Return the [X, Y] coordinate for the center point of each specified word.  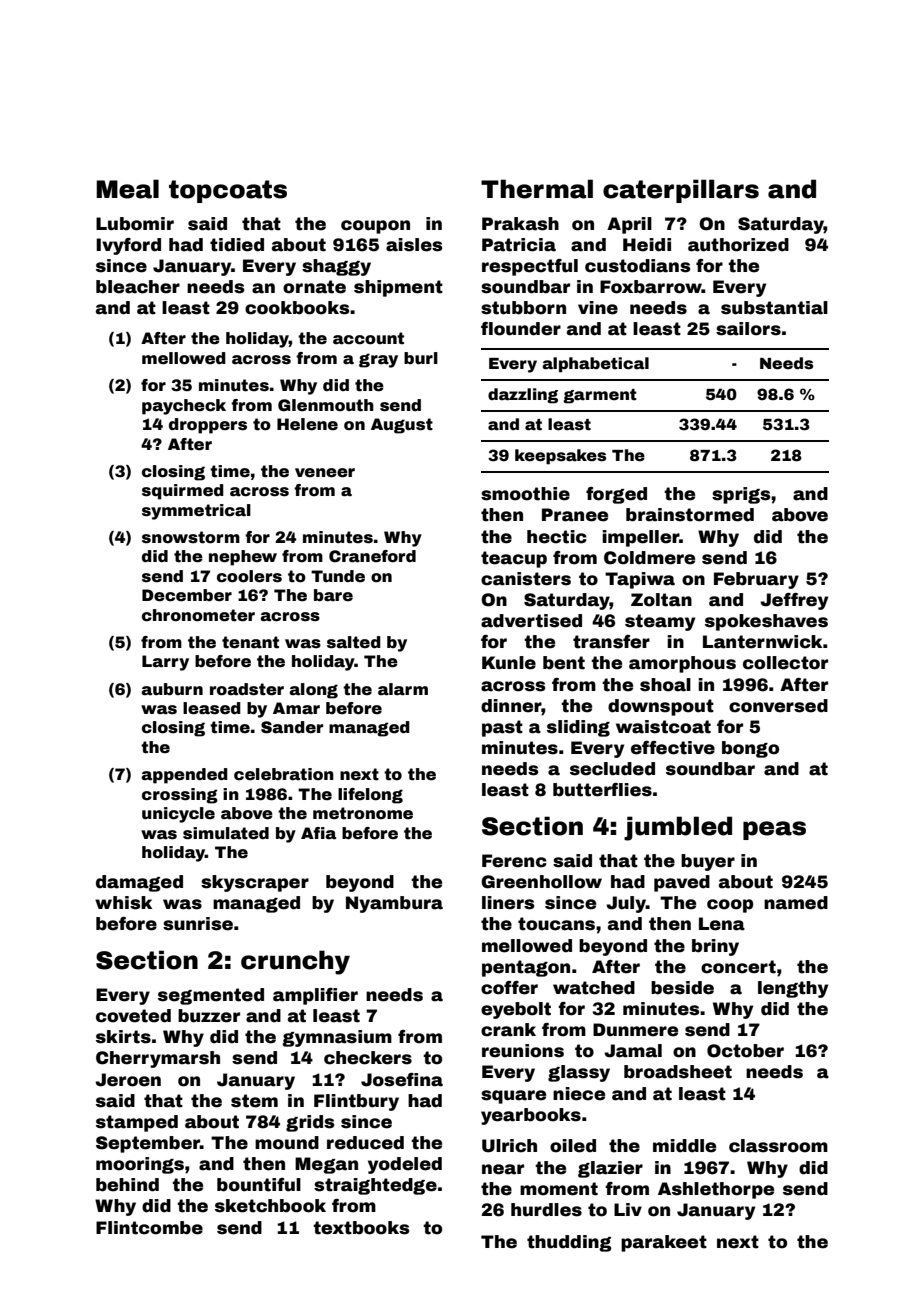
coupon [375, 227]
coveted [133, 1016]
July [626, 904]
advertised [531, 621]
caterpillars [681, 191]
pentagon [526, 968]
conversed [778, 706]
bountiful [259, 1185]
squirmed [183, 492]
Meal [127, 189]
